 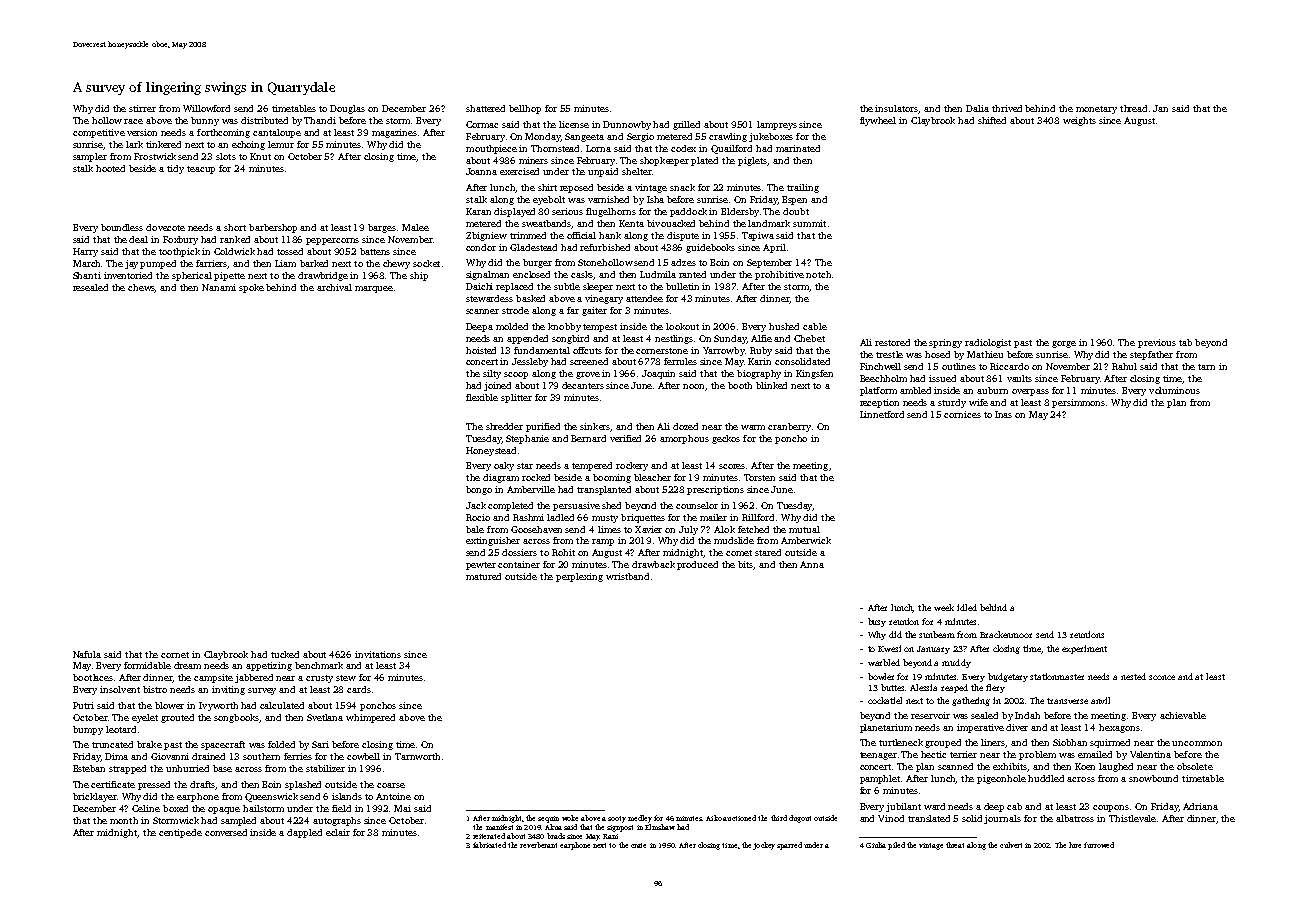 What do you see at coordinates (798, 148) in the screenshot?
I see `marinated` at bounding box center [798, 148].
